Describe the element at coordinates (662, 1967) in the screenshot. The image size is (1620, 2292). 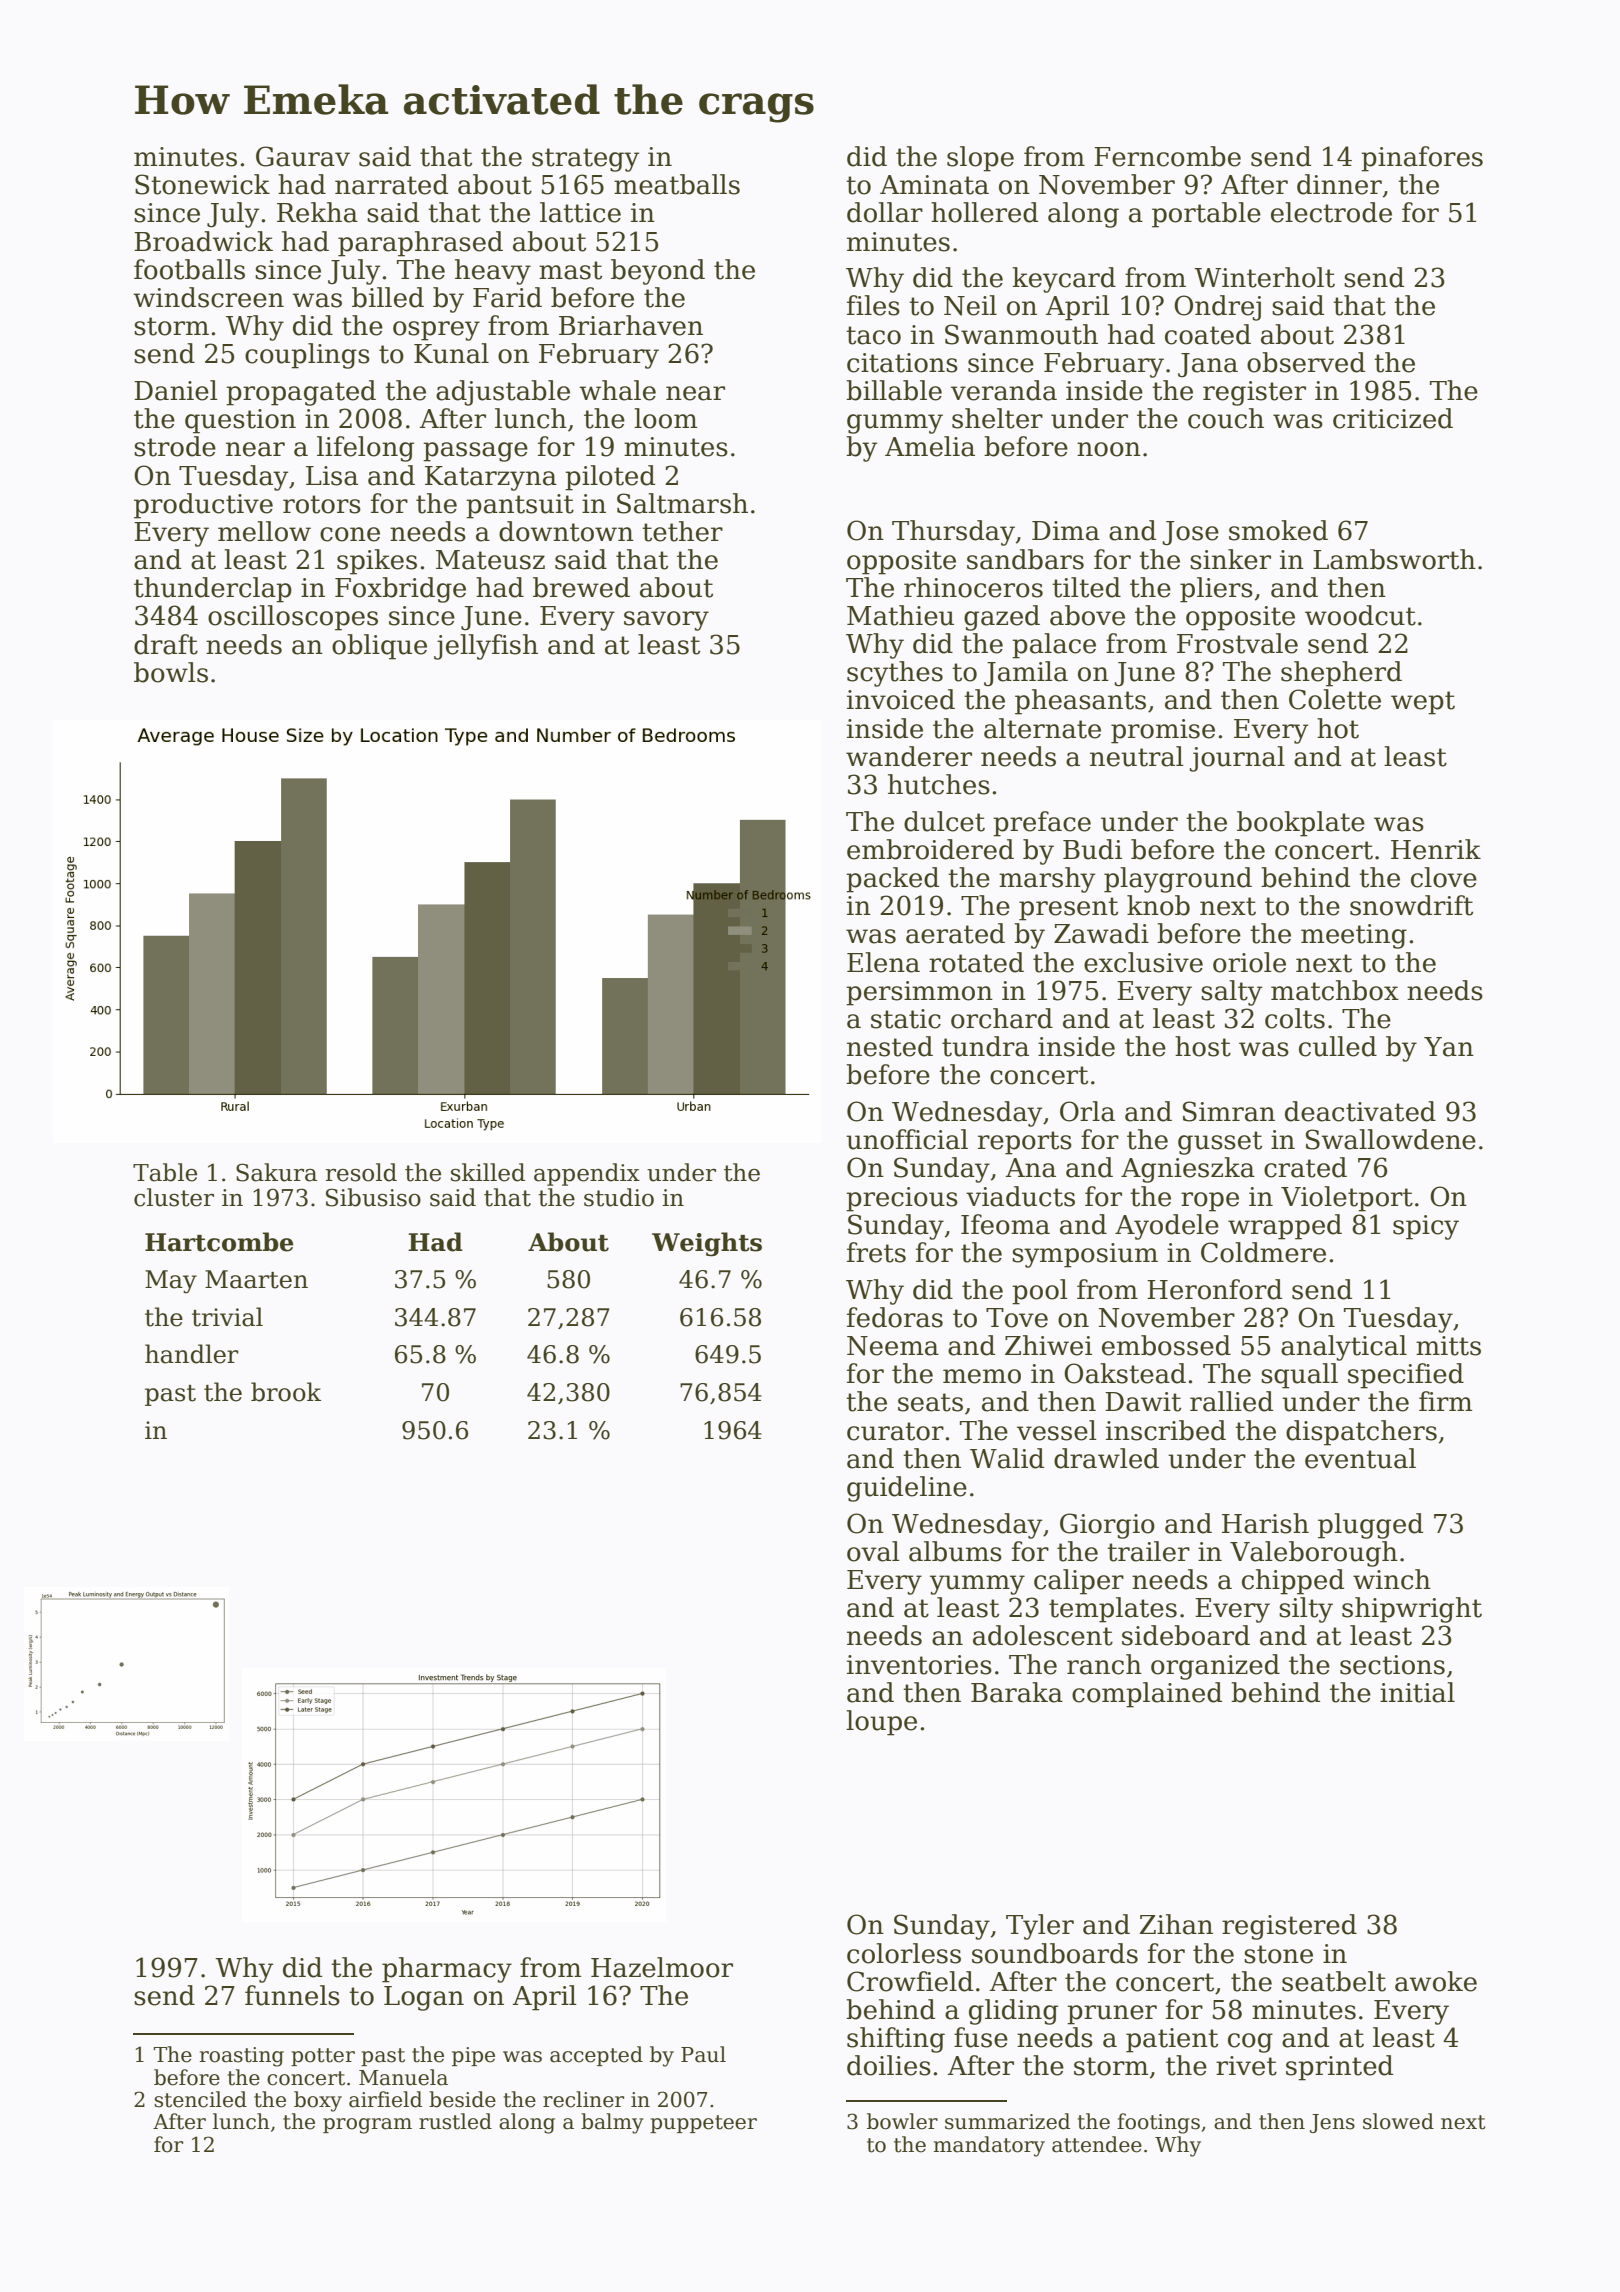
I see `Hazelmoor` at that location.
